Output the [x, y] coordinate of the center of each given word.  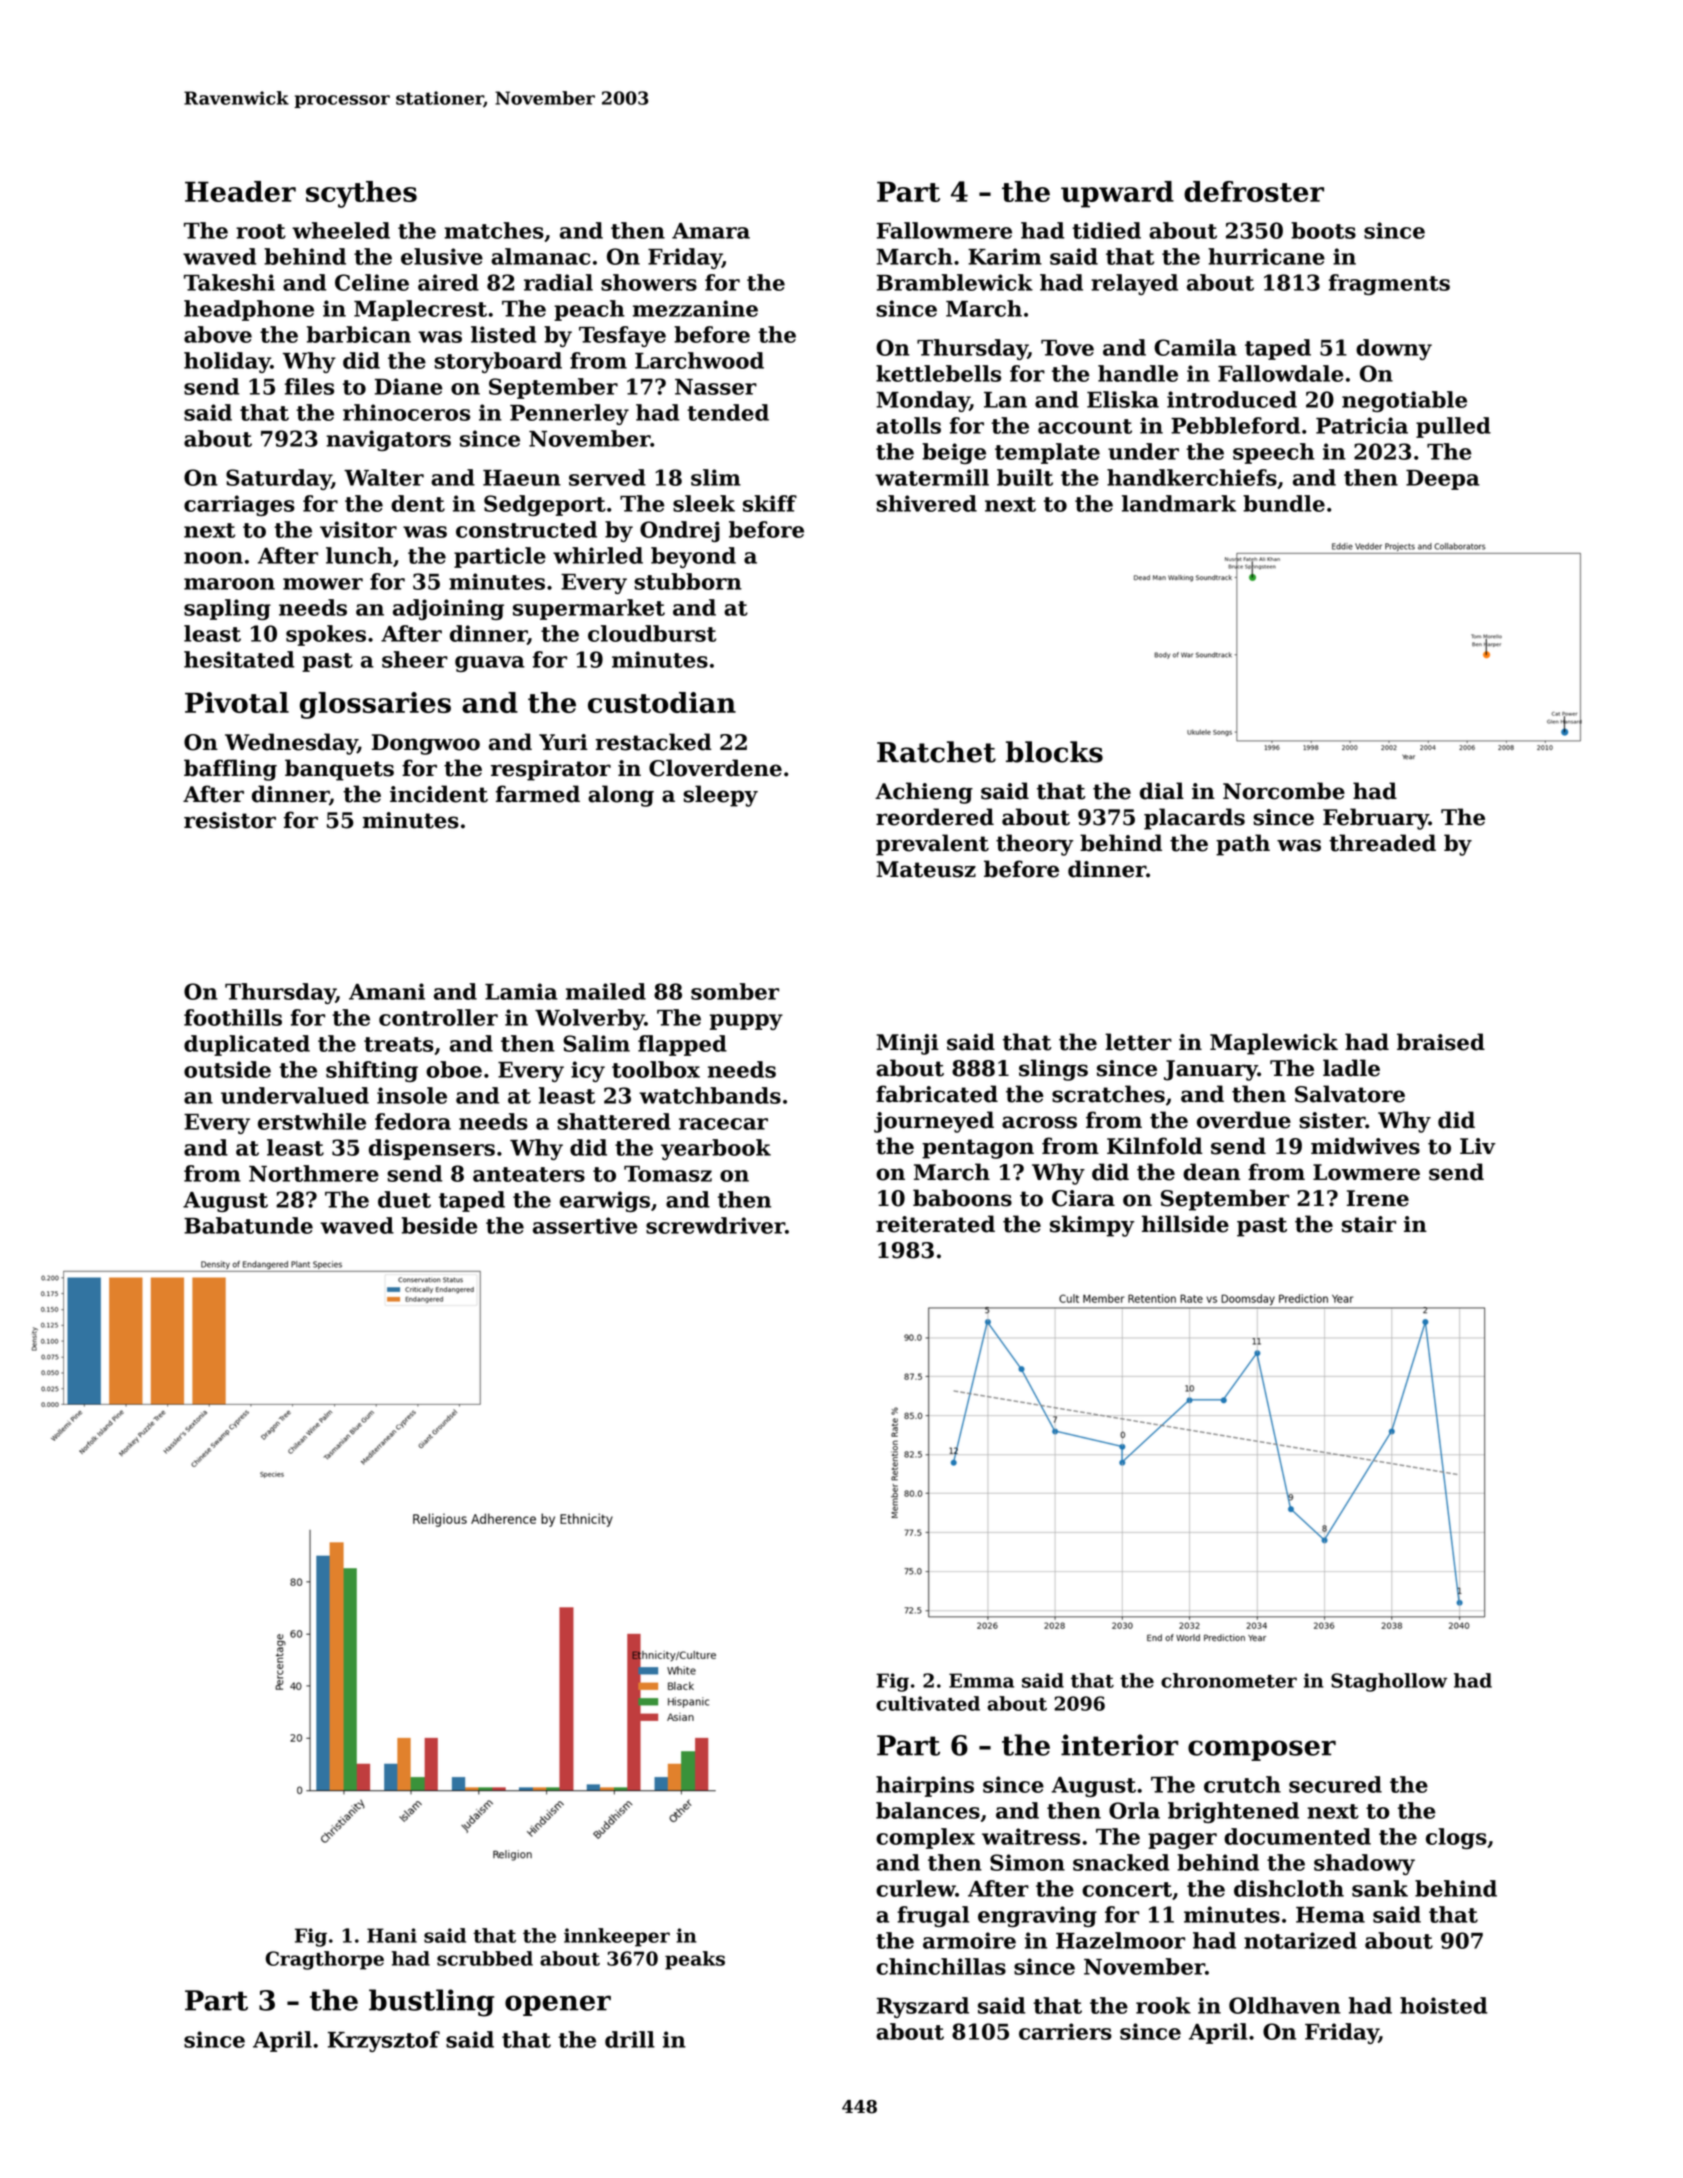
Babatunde [248, 1225]
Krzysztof [384, 2041]
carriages [239, 505]
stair [1369, 1224]
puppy [746, 1022]
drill [630, 2039]
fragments [1389, 284]
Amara [711, 231]
